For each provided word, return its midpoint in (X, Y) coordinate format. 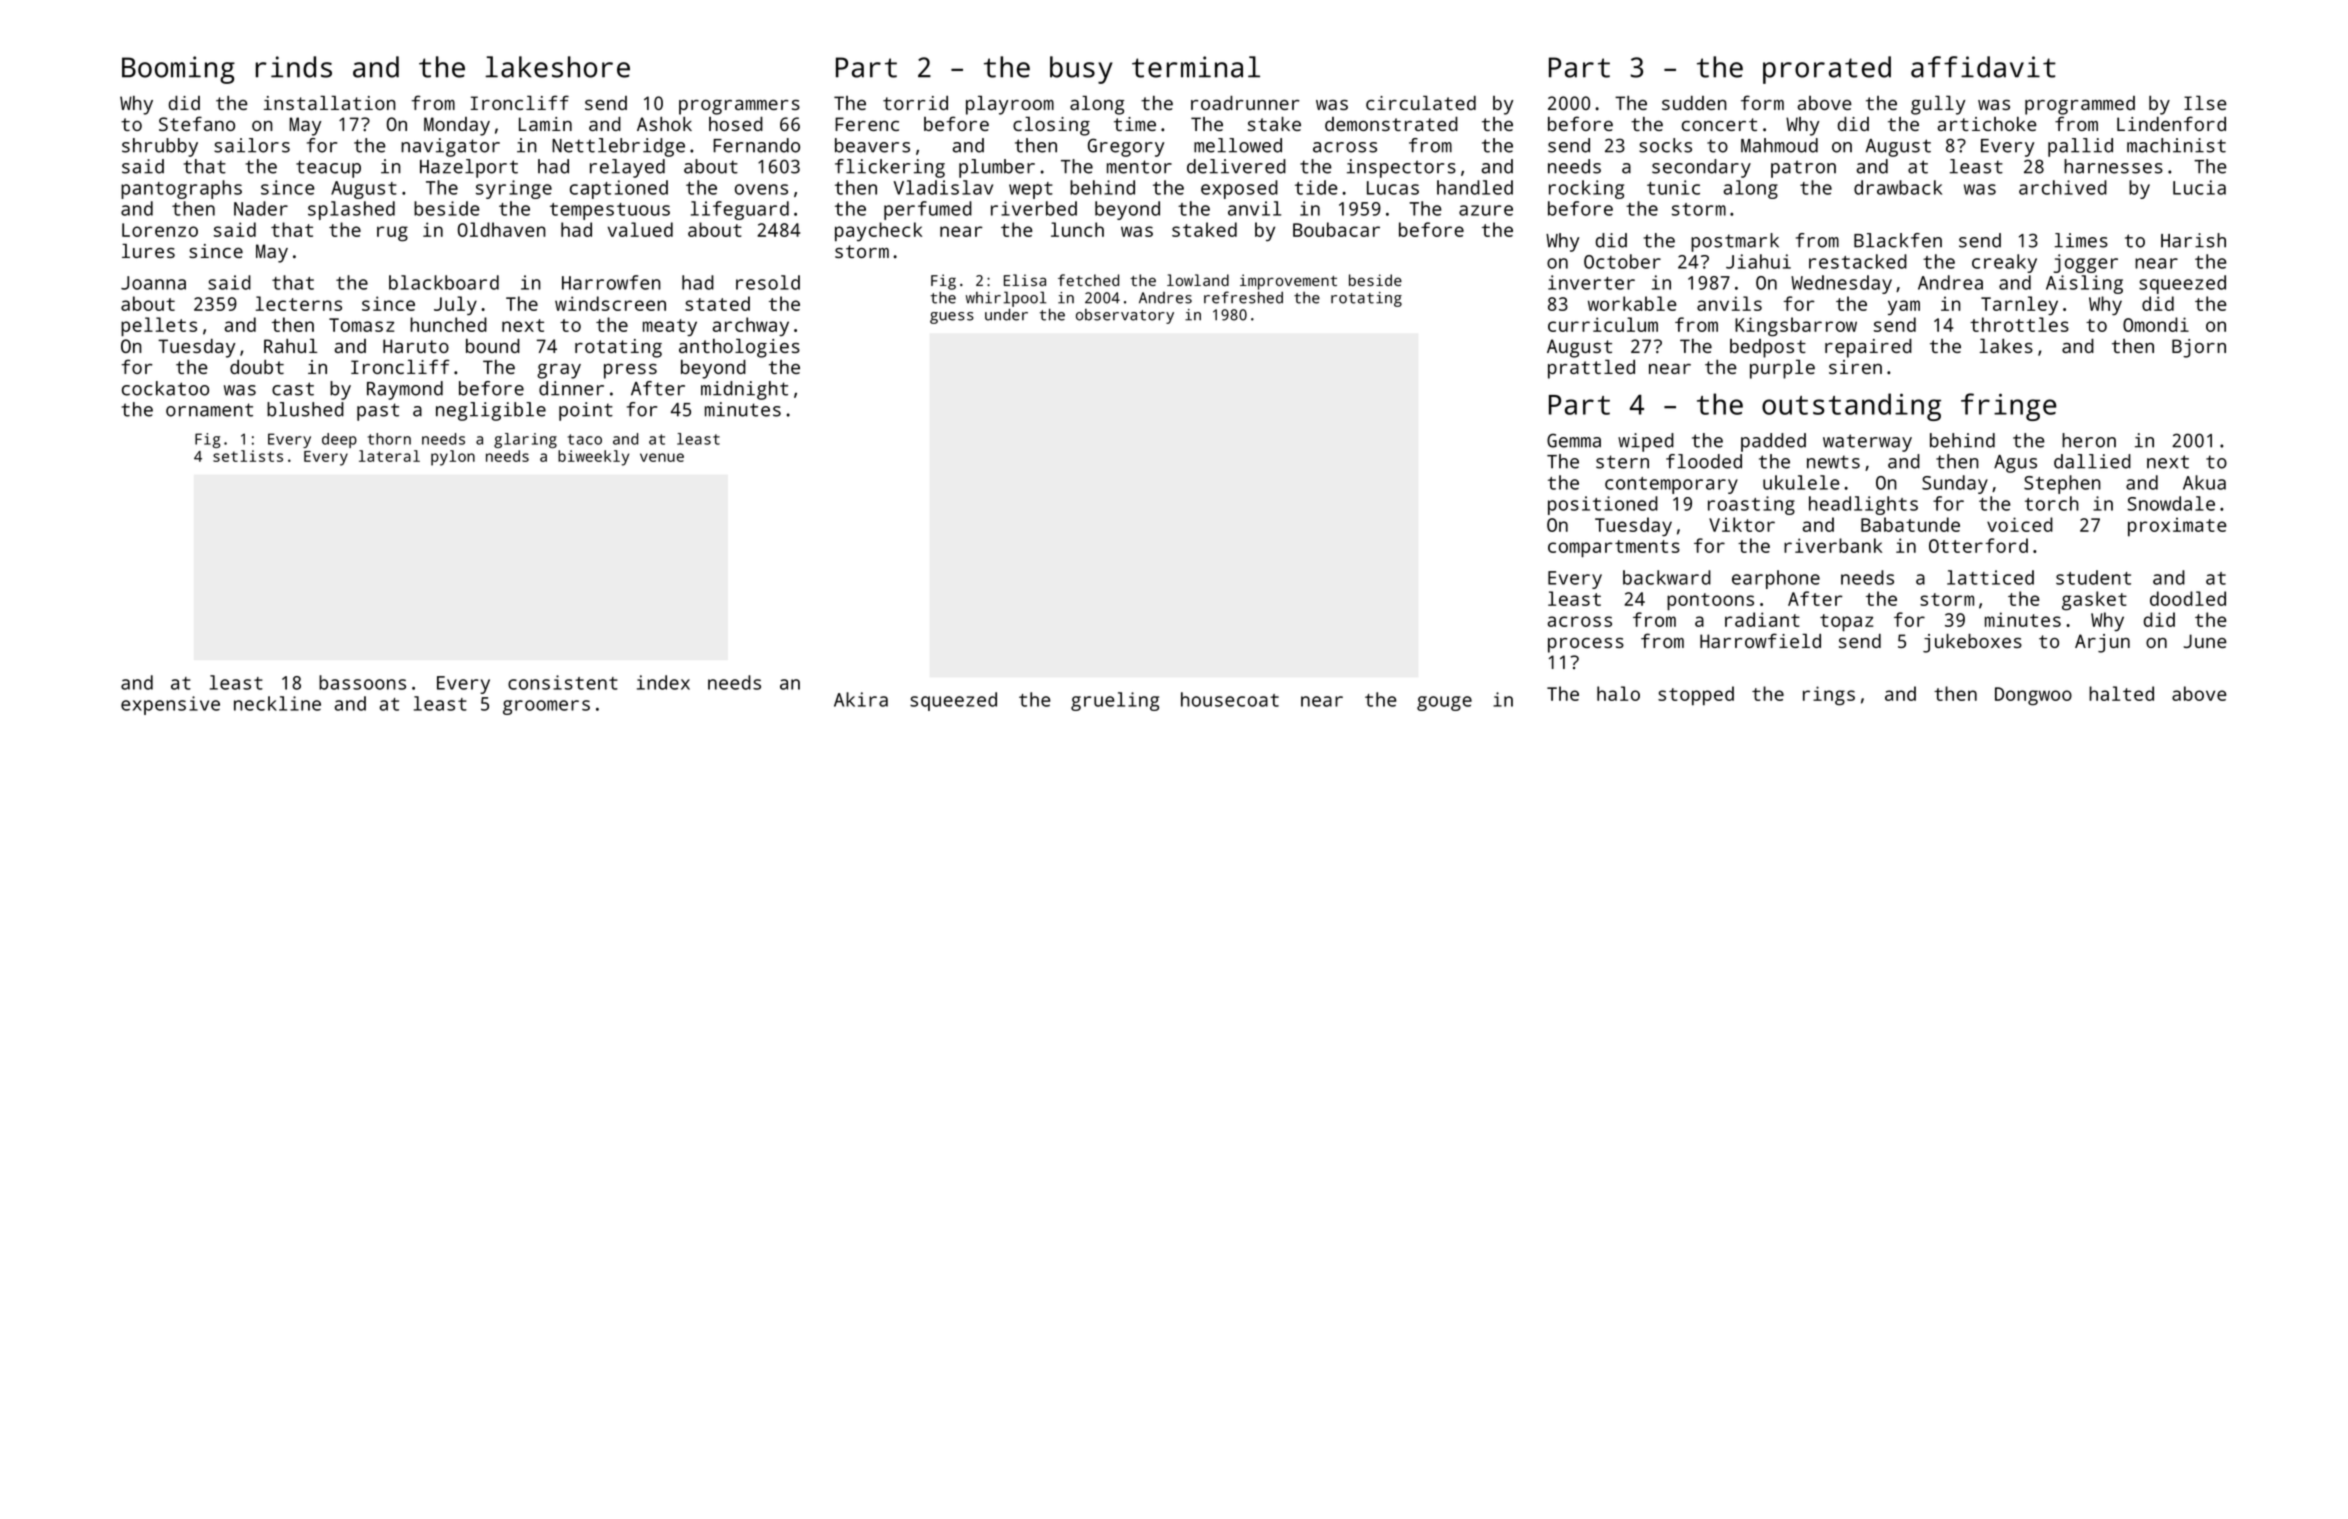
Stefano (197, 123)
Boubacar (1336, 229)
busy (1081, 70)
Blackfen (1898, 240)
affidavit (1983, 67)
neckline (277, 703)
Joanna (153, 283)
